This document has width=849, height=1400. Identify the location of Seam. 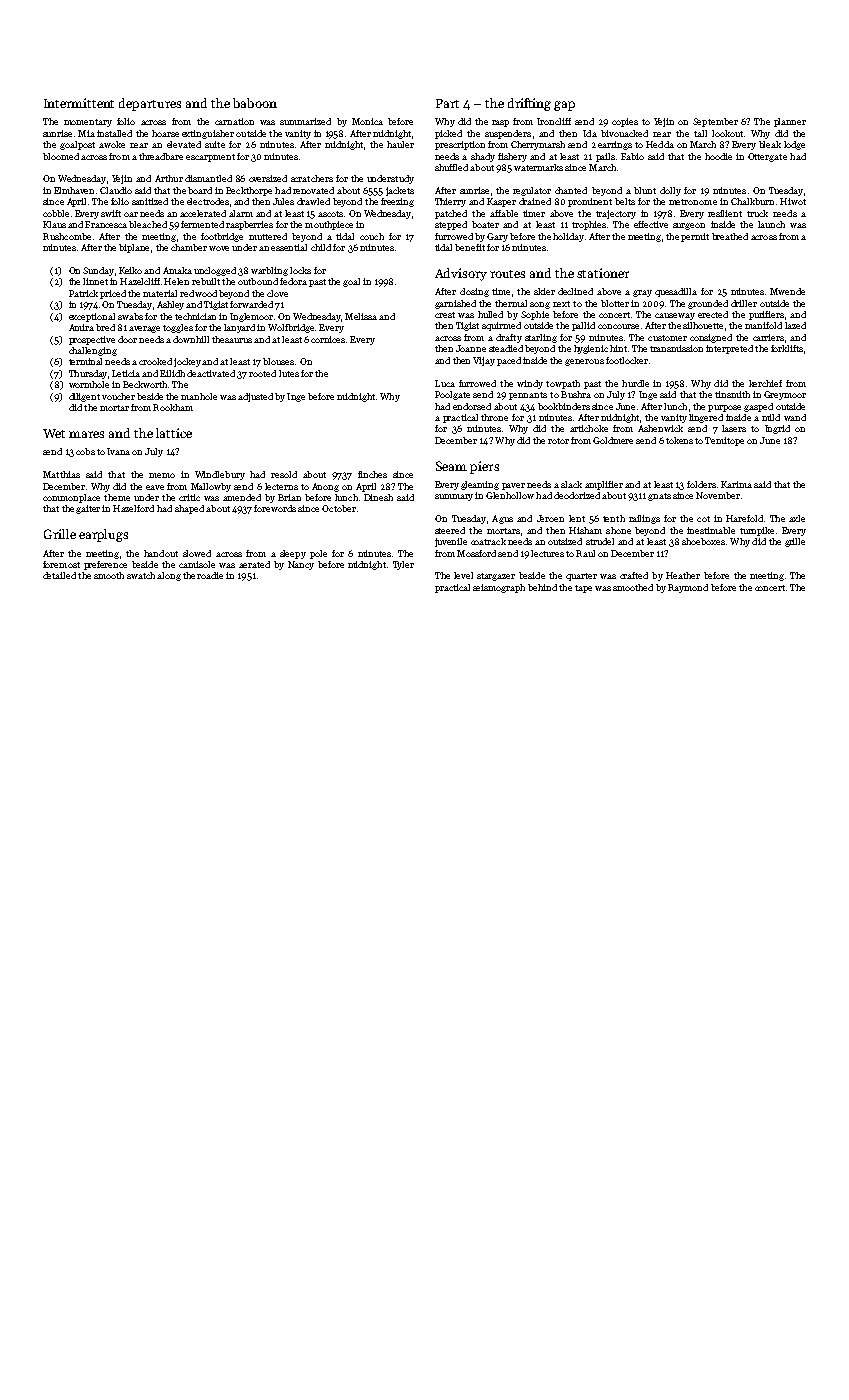
(451, 466).
